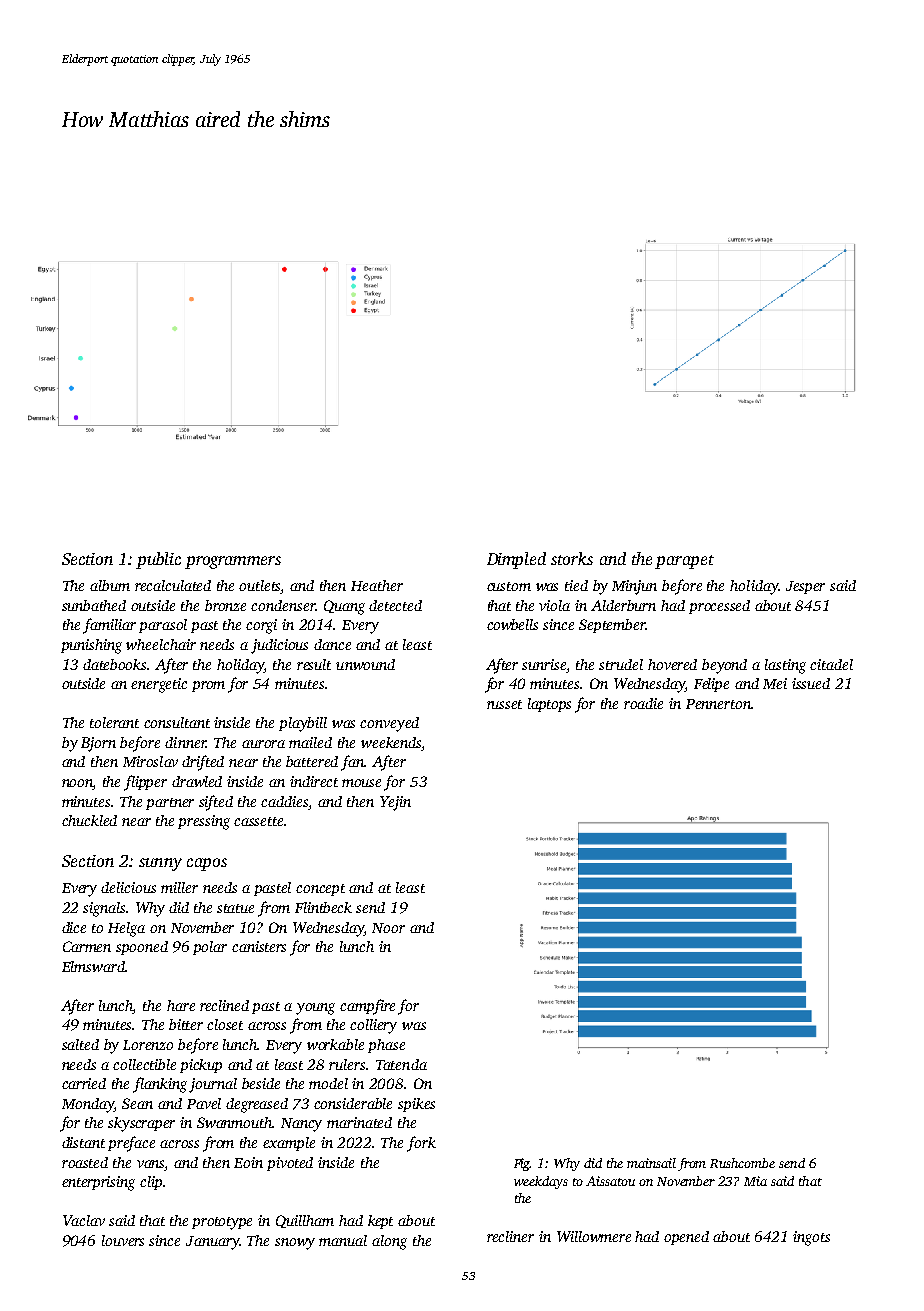  I want to click on Heather, so click(377, 585).
